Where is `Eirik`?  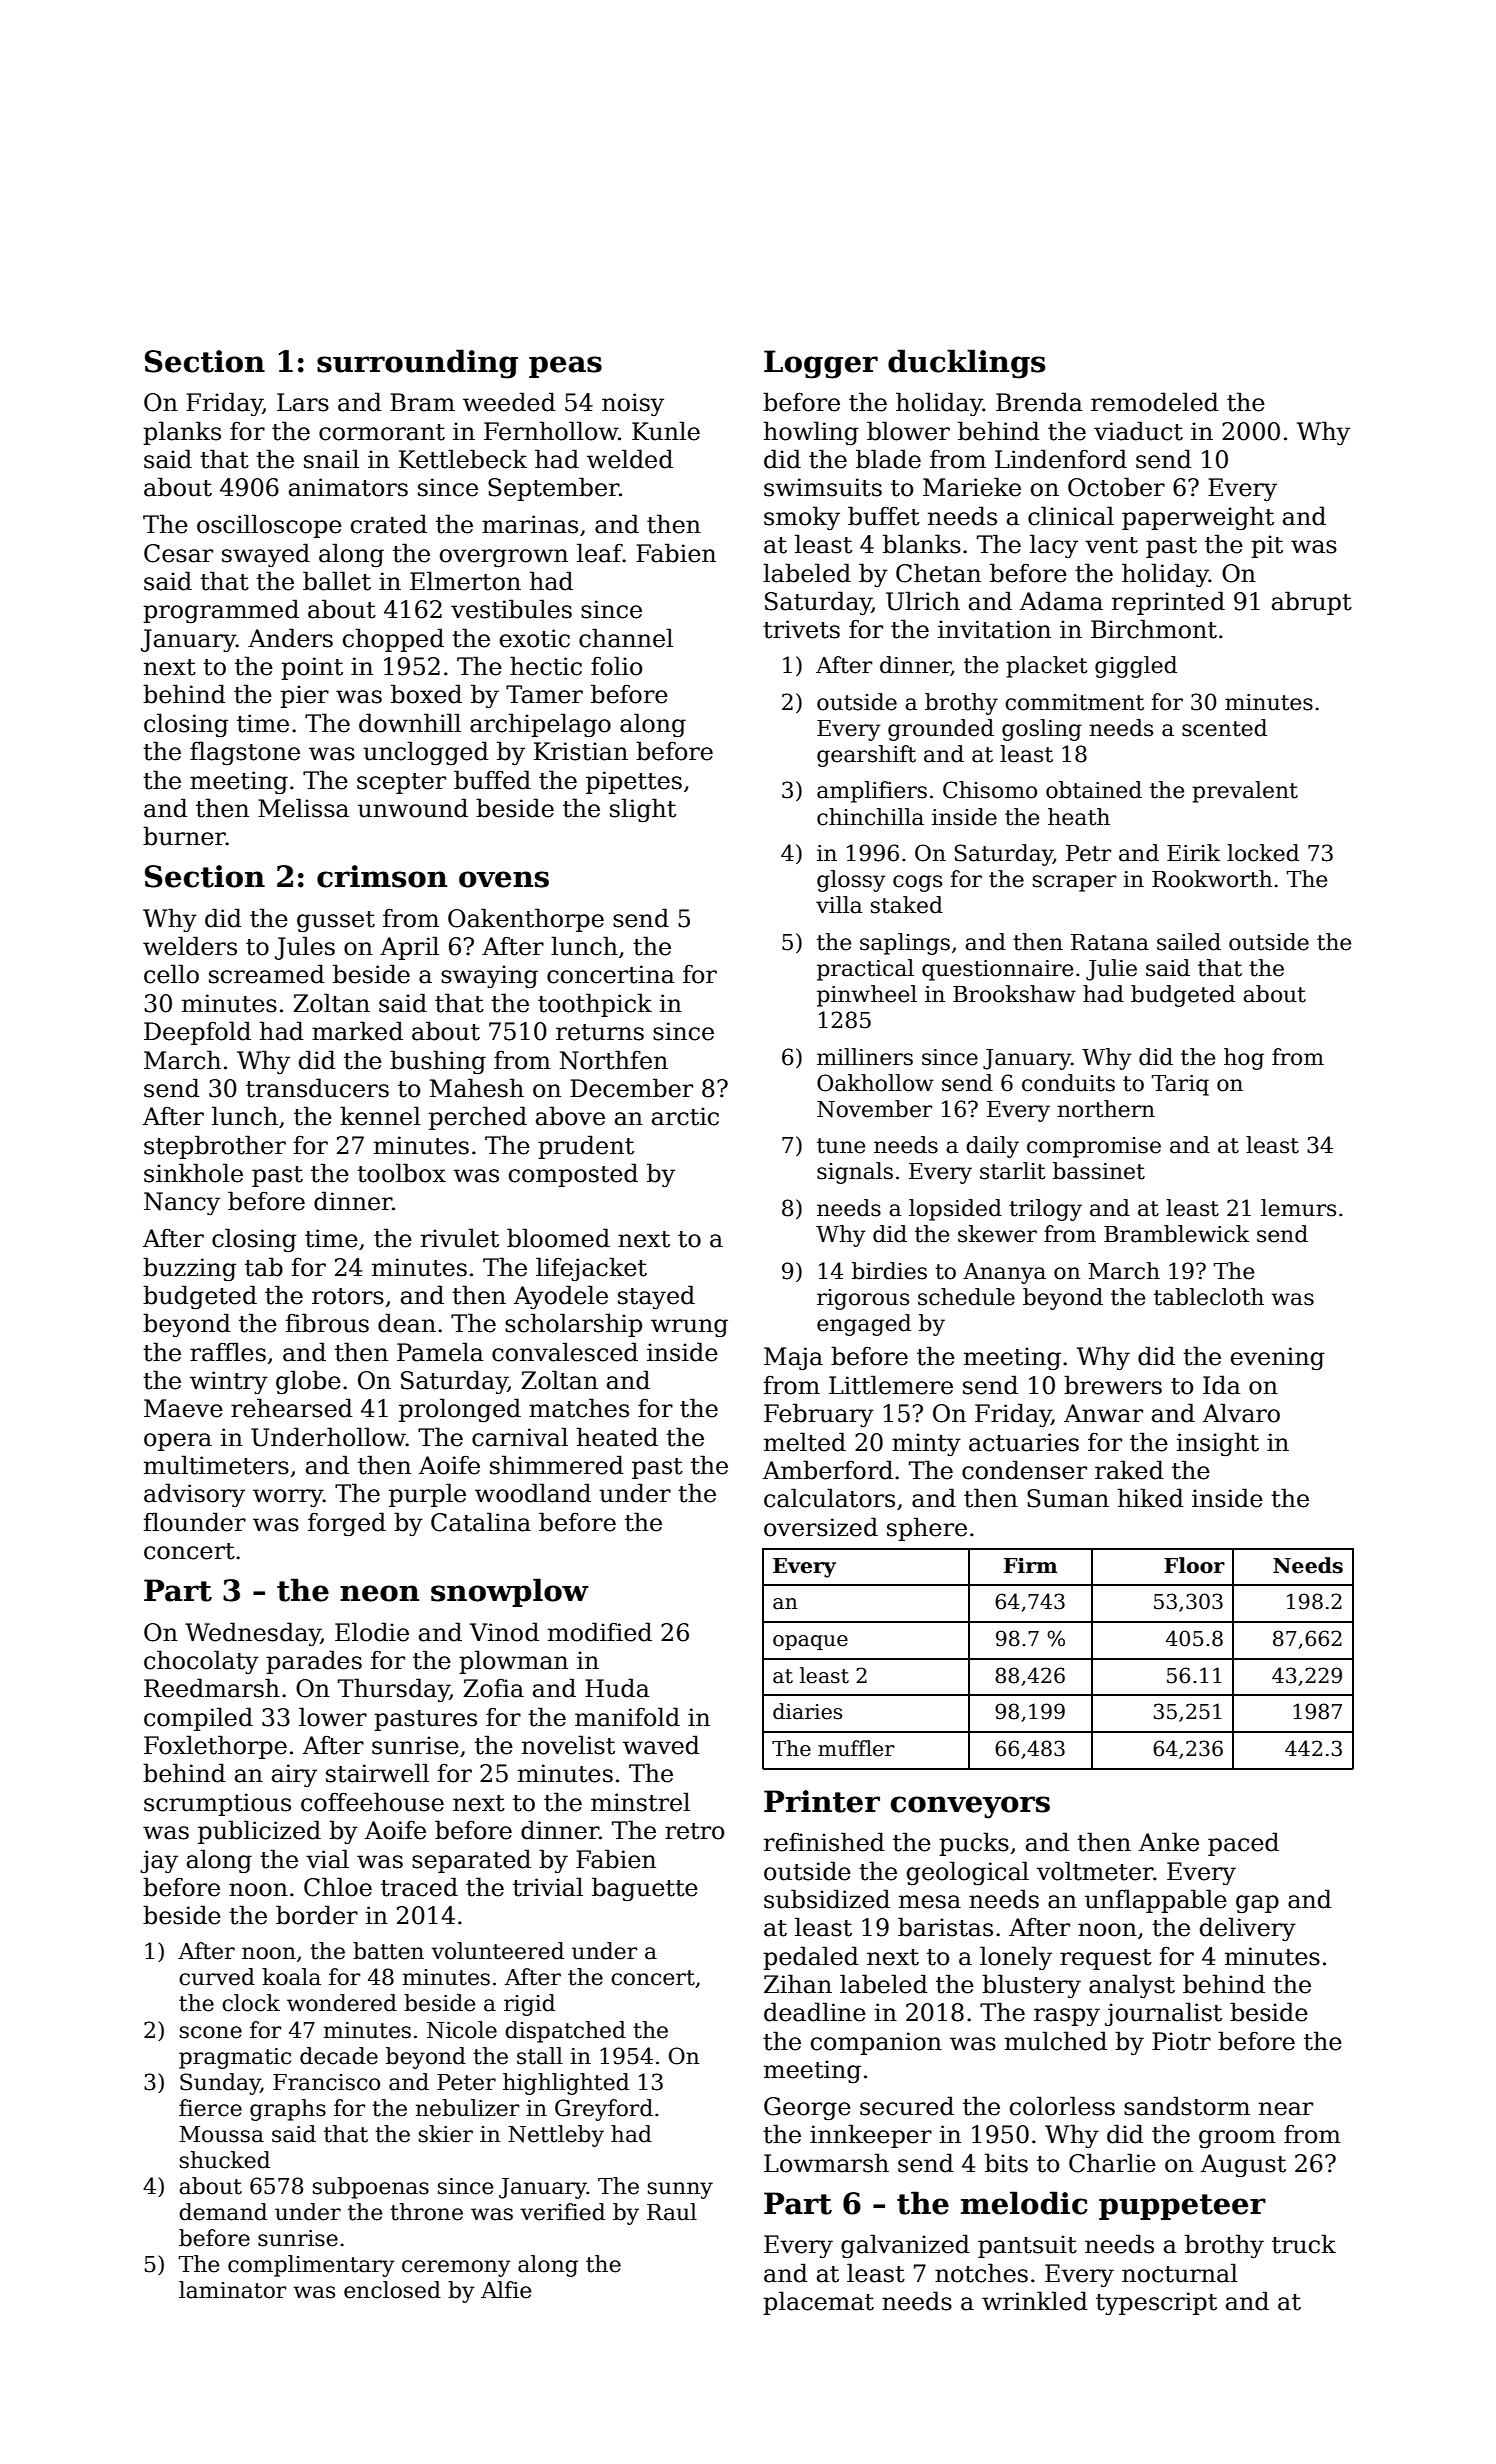 Eirik is located at coordinates (1193, 852).
